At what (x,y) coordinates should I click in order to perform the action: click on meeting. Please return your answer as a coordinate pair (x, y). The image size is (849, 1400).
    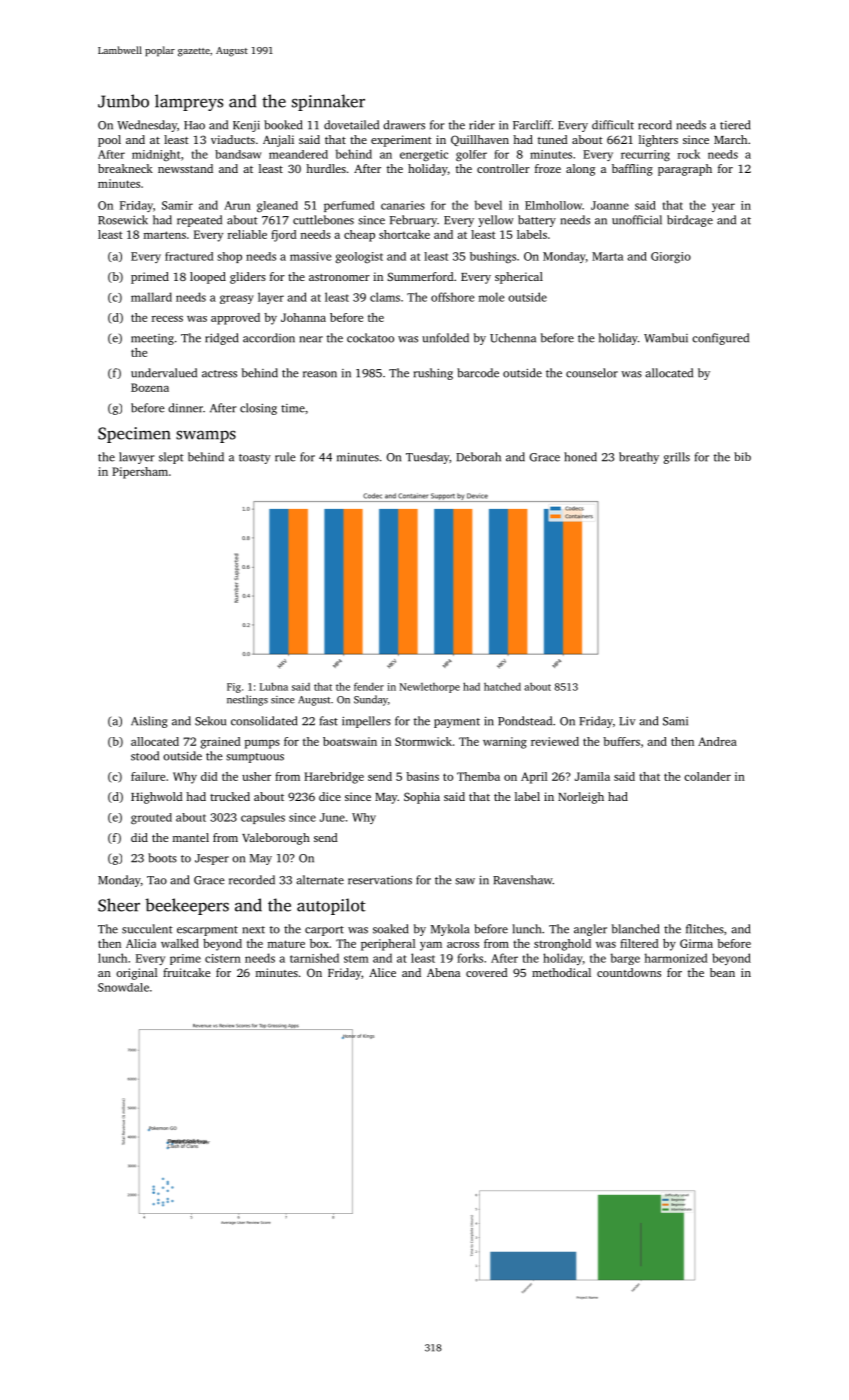
    Looking at the image, I should click on (152, 339).
